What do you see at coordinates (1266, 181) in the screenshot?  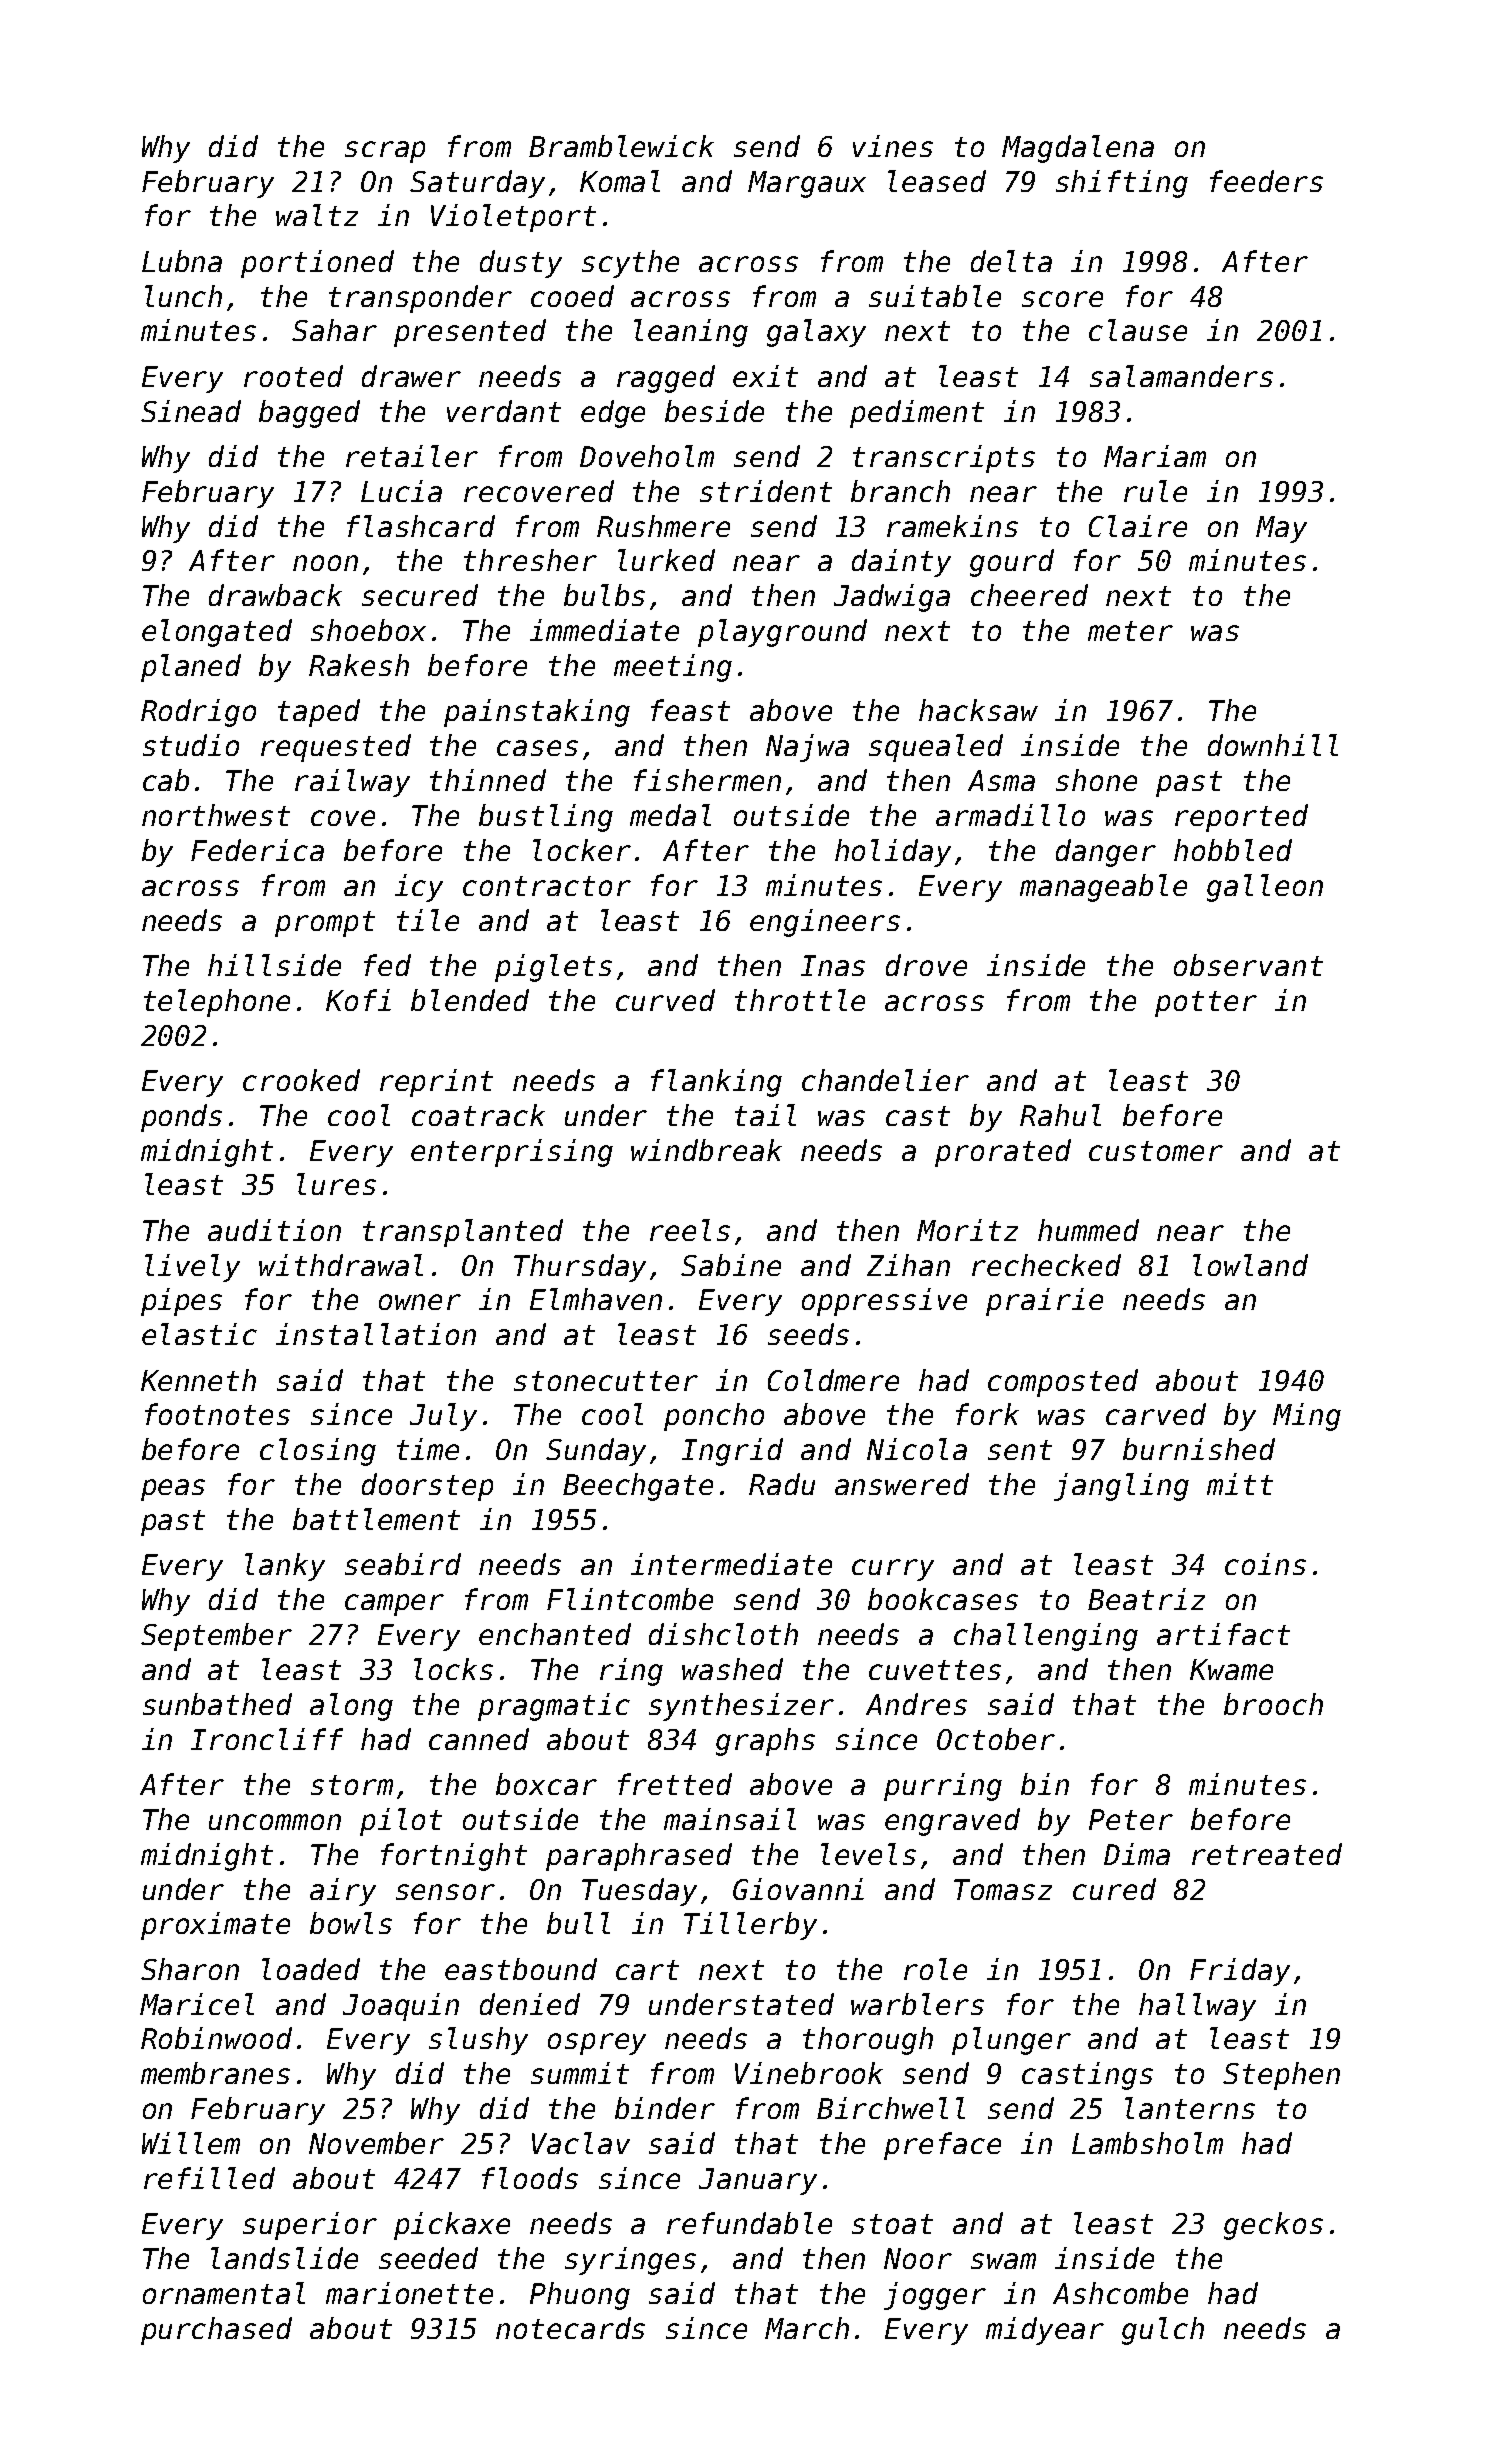 I see `feeders` at bounding box center [1266, 181].
